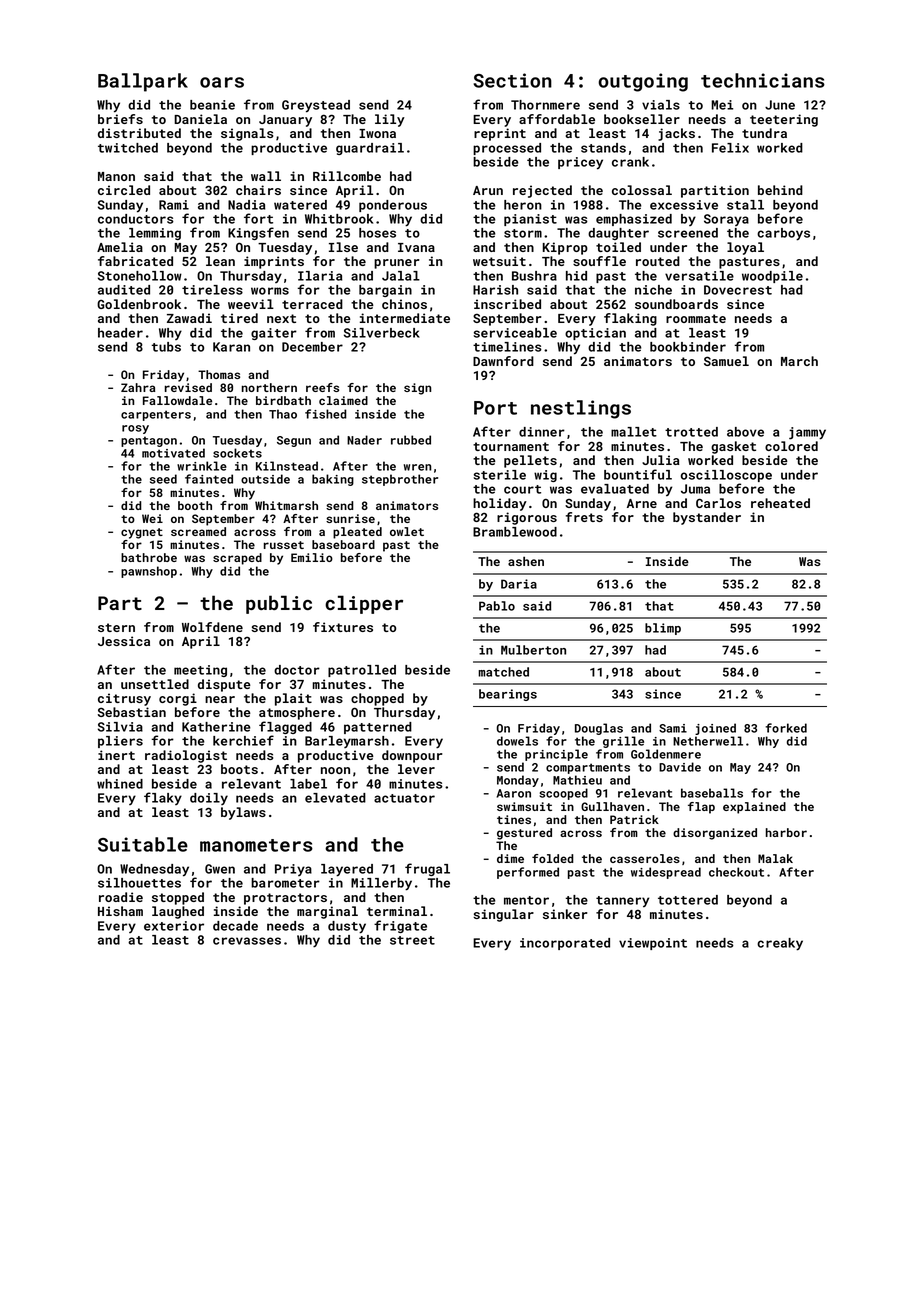 The image size is (924, 1308). Describe the element at coordinates (287, 466) in the document. I see `Kilnstead` at that location.
